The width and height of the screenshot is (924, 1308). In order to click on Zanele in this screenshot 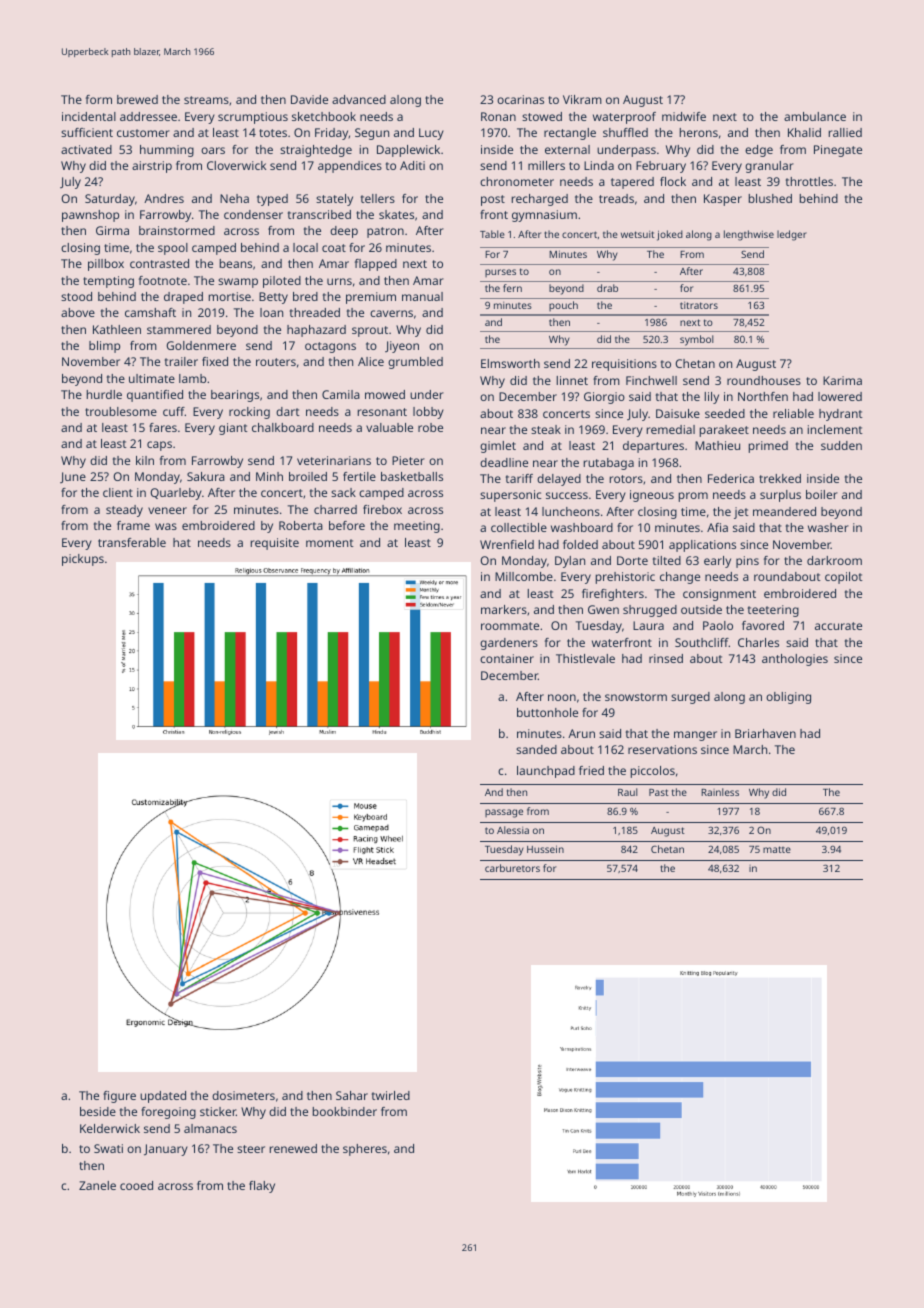, I will do `click(97, 1185)`.
